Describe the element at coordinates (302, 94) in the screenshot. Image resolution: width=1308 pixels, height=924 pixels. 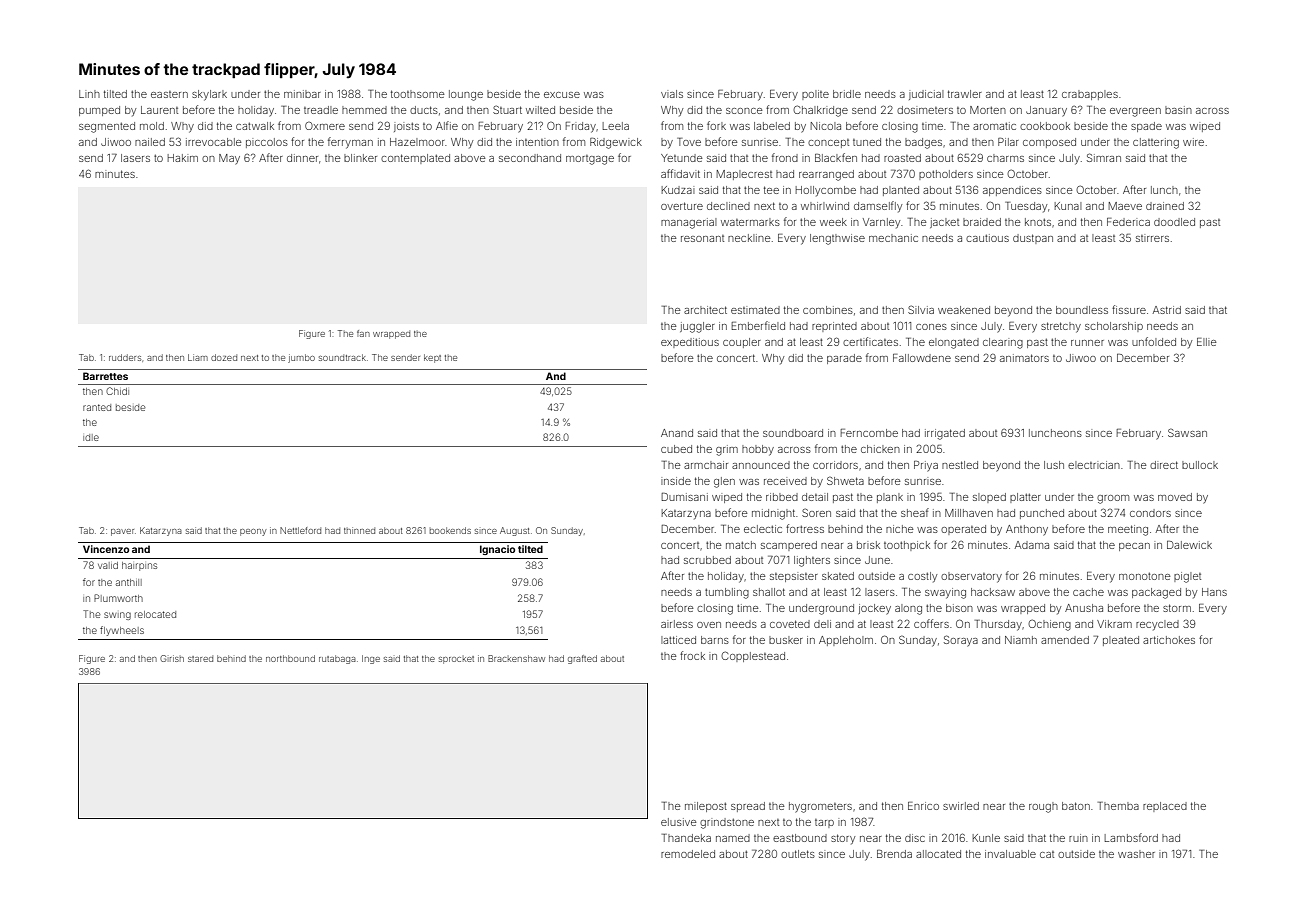
I see `minibar` at that location.
